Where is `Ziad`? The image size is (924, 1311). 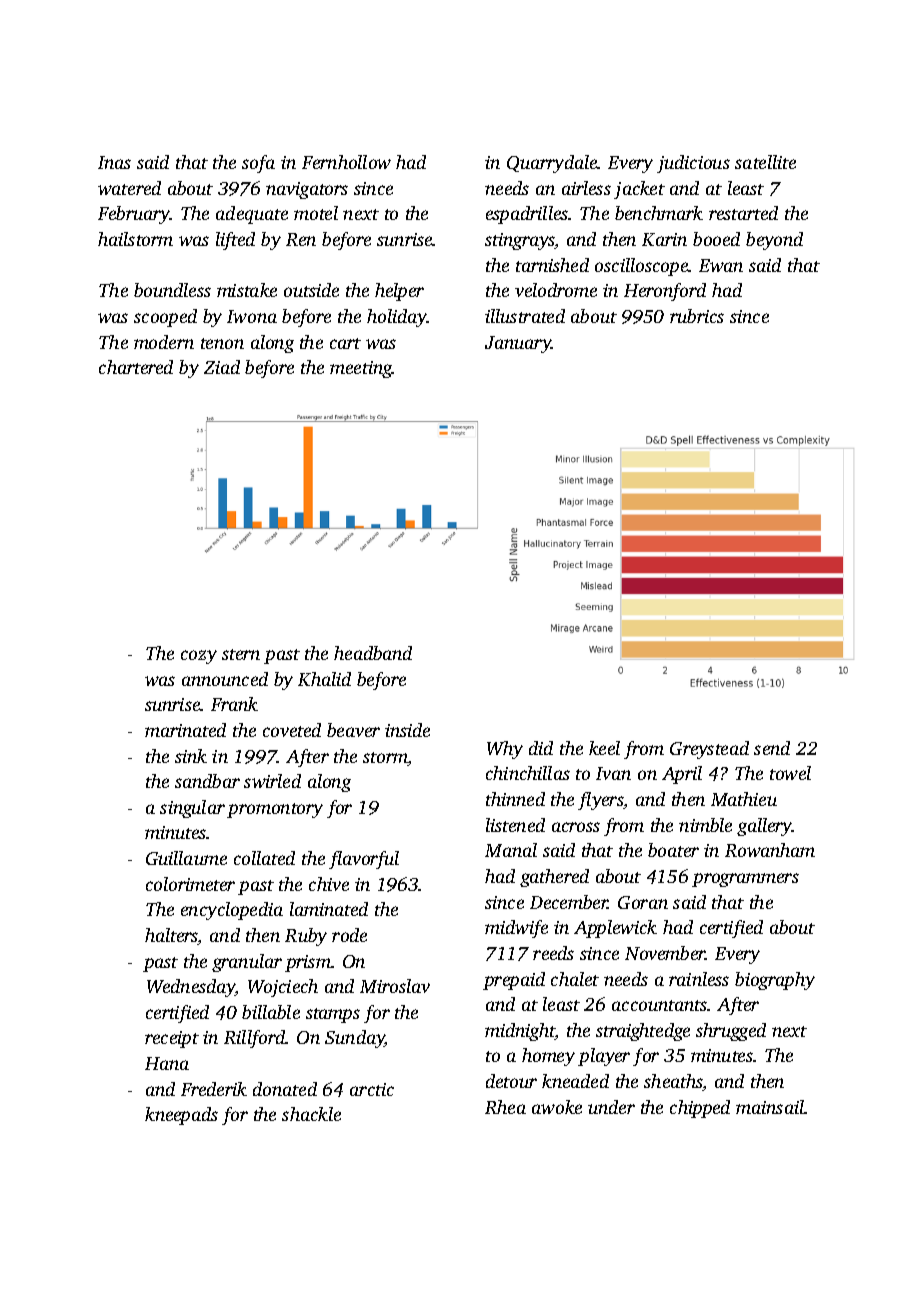 Ziad is located at coordinates (222, 367).
